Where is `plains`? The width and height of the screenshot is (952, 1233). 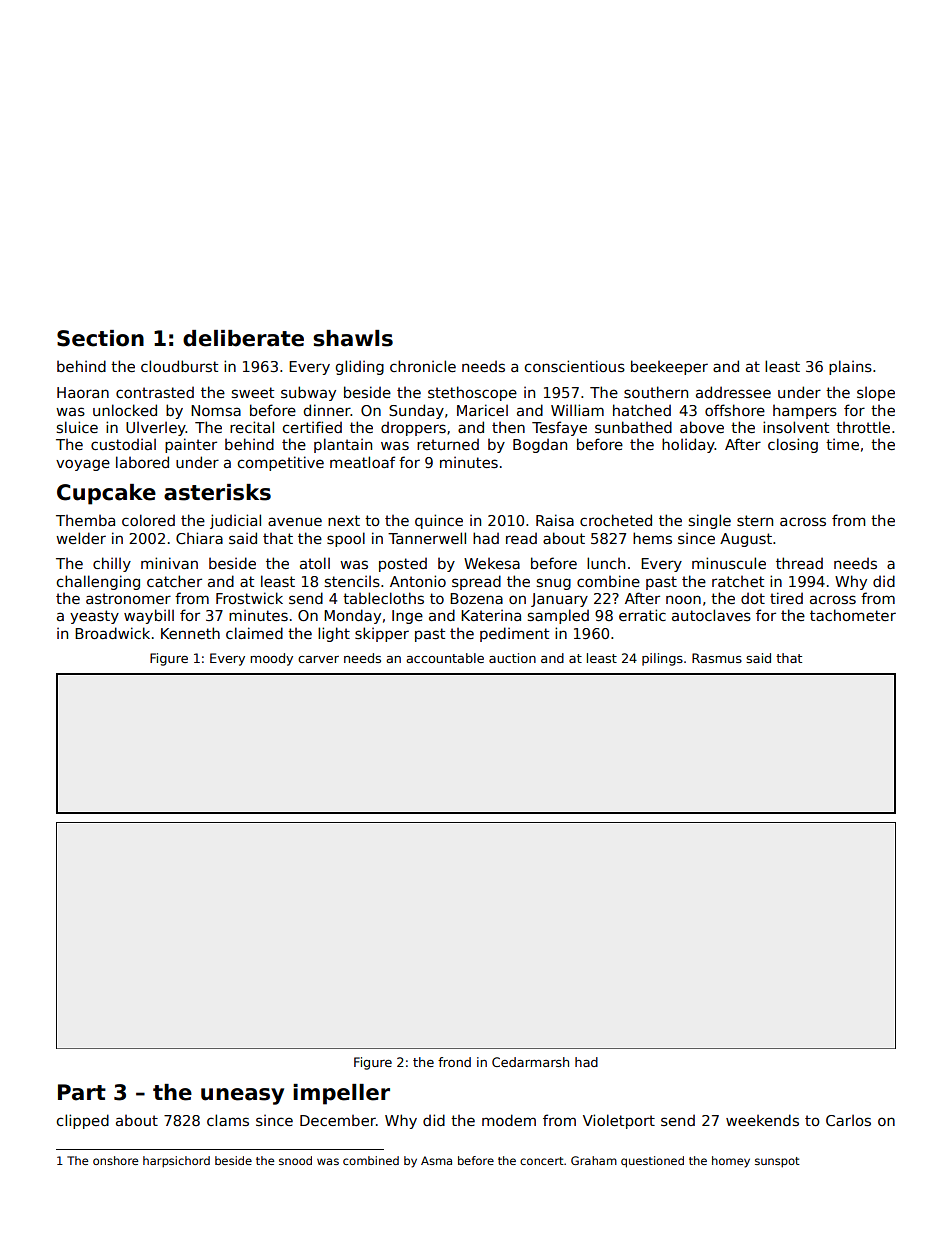 plains is located at coordinates (850, 367).
